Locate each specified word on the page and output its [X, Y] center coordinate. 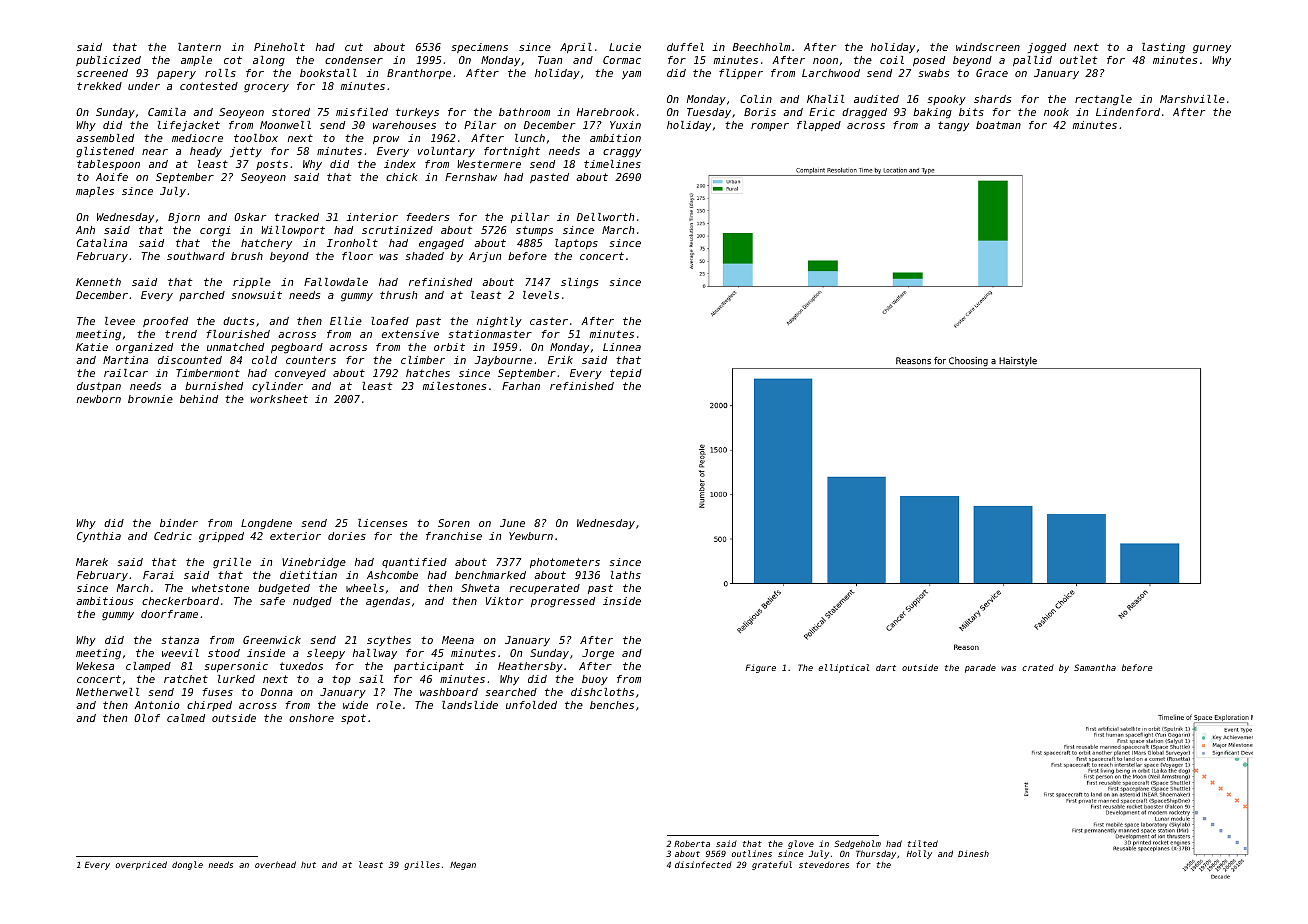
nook [1056, 112]
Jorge [598, 654]
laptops [576, 244]
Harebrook [606, 112]
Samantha [1095, 667]
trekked [99, 86]
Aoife [112, 177]
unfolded [531, 705]
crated [1038, 667]
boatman [998, 125]
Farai [158, 575]
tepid [626, 374]
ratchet [186, 679]
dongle [187, 865]
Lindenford [1128, 112]
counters [311, 360]
